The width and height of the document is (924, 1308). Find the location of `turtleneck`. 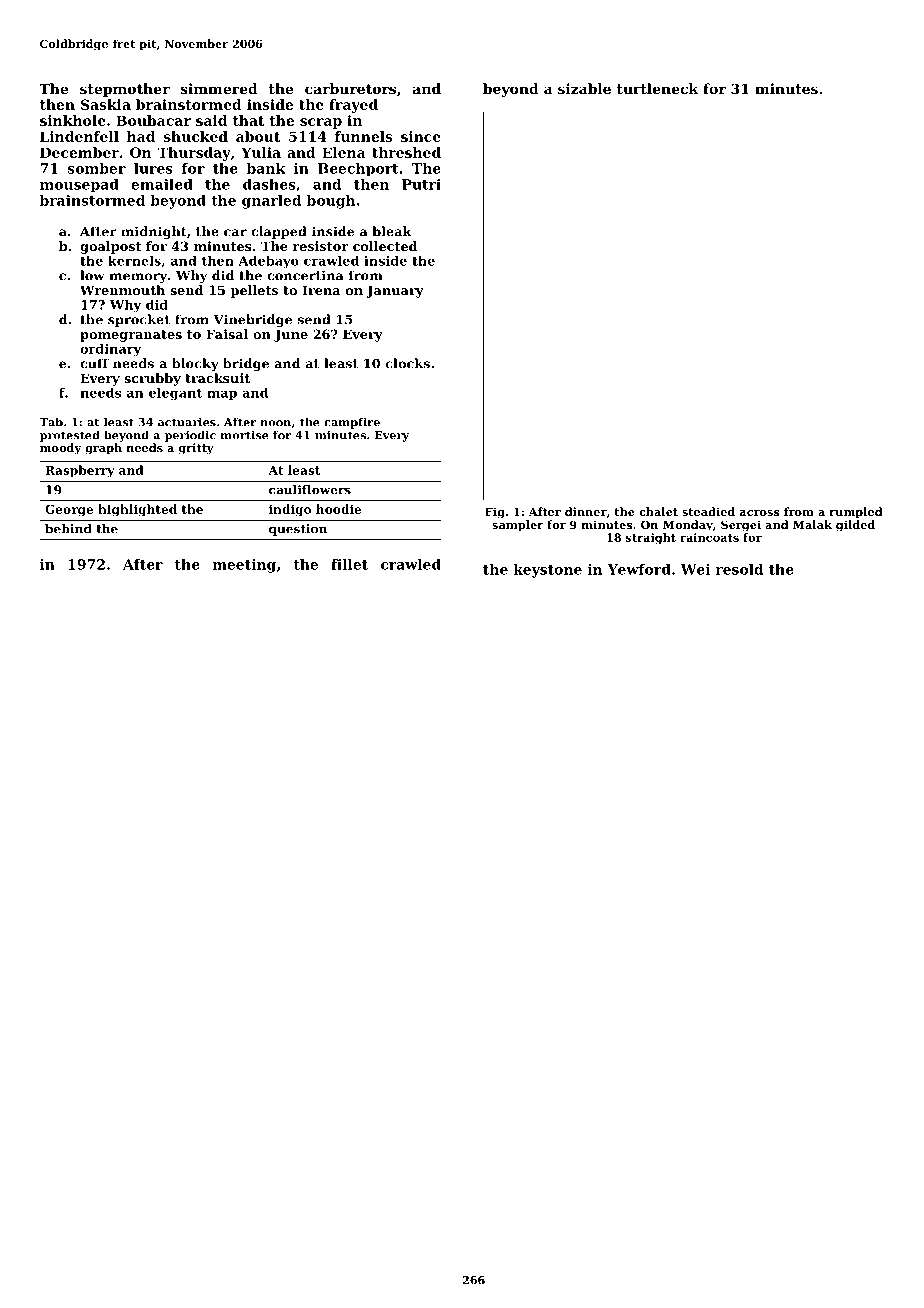

turtleneck is located at coordinates (658, 88).
